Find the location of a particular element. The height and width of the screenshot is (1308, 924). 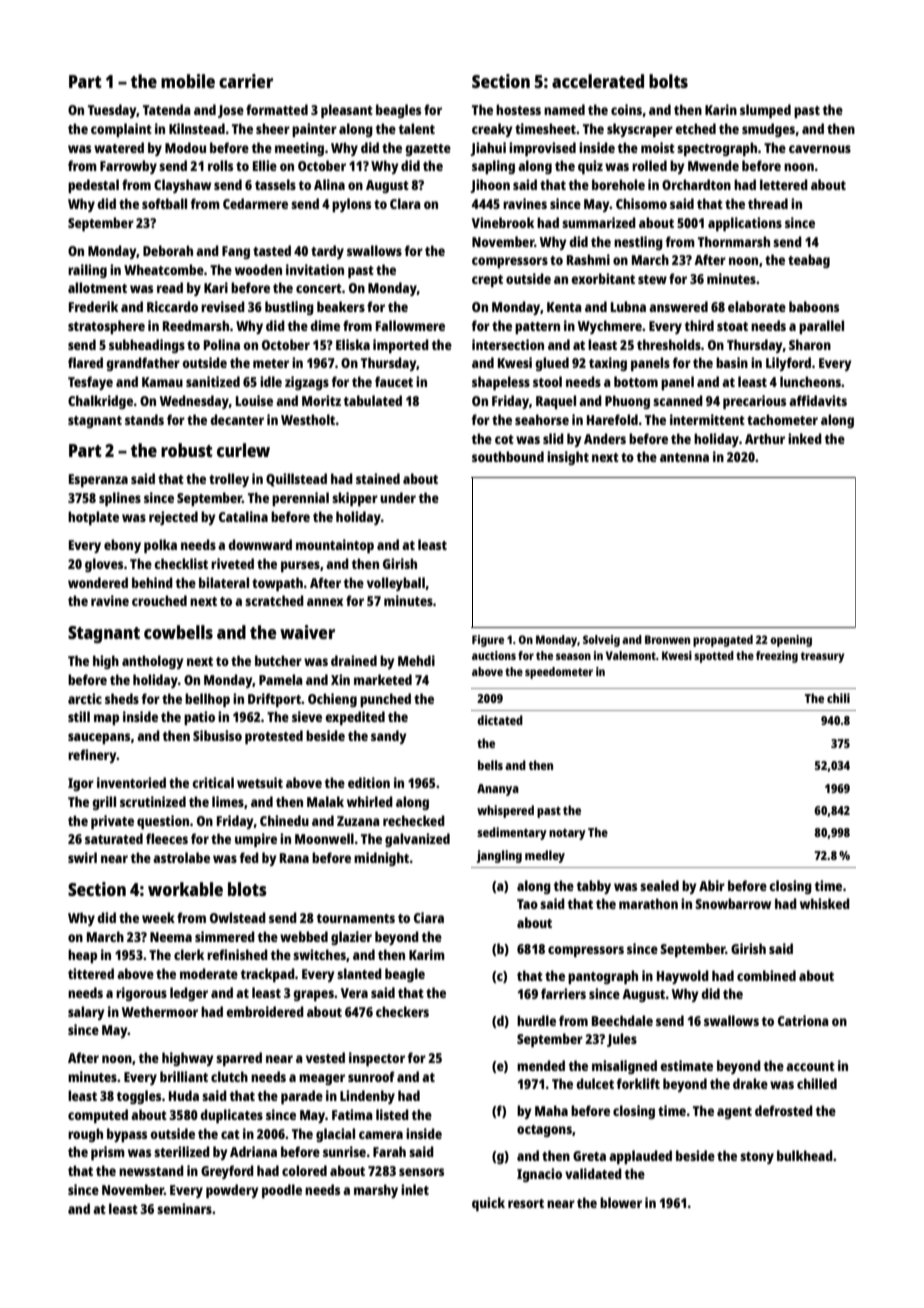

wondered is located at coordinates (98, 582).
